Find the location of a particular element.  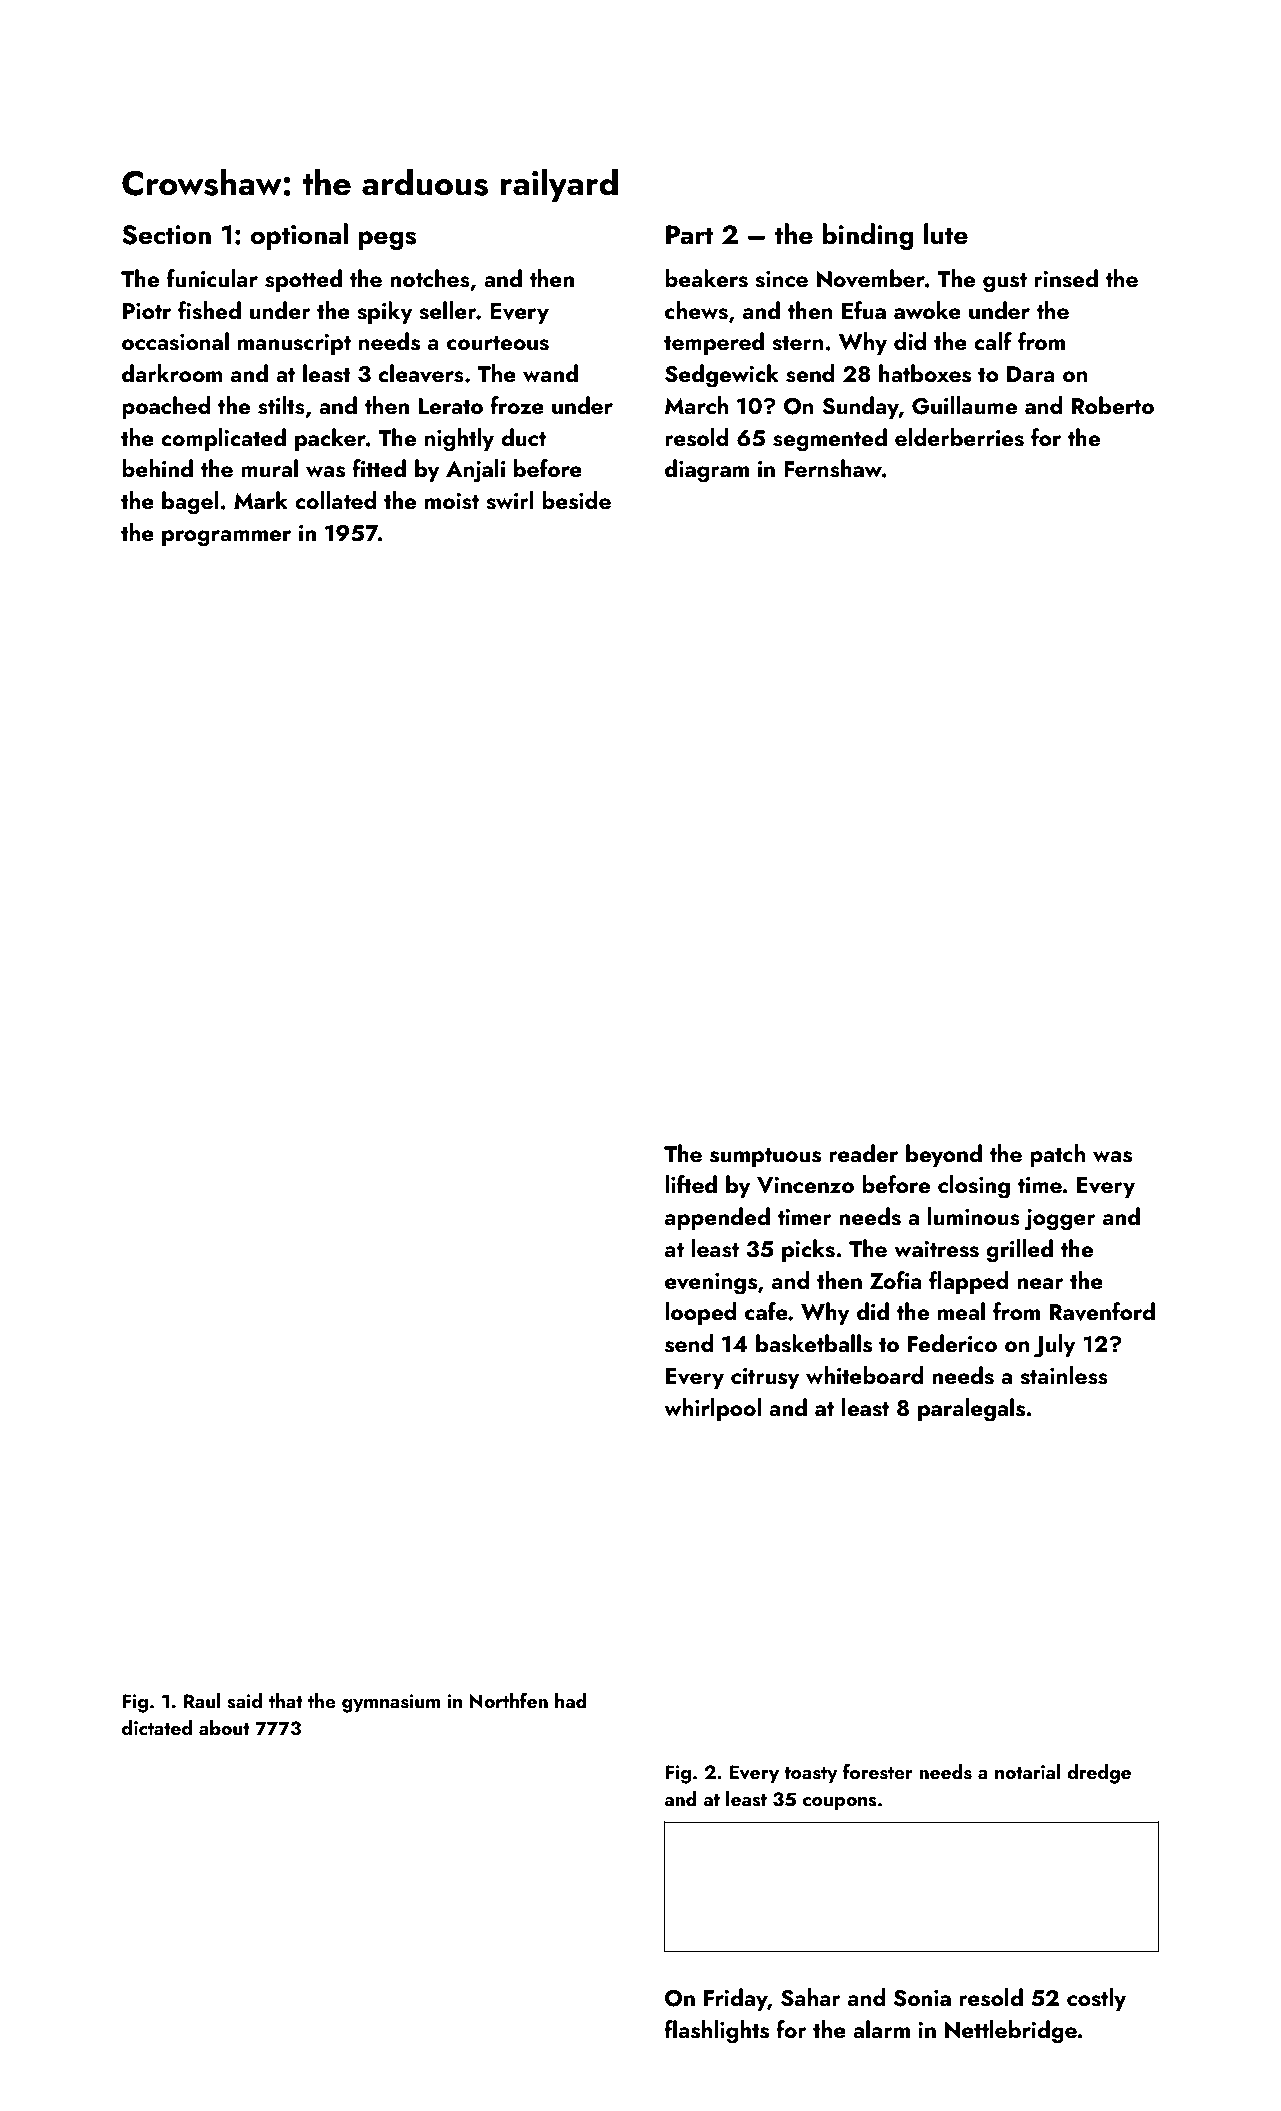

reader is located at coordinates (863, 1153).
